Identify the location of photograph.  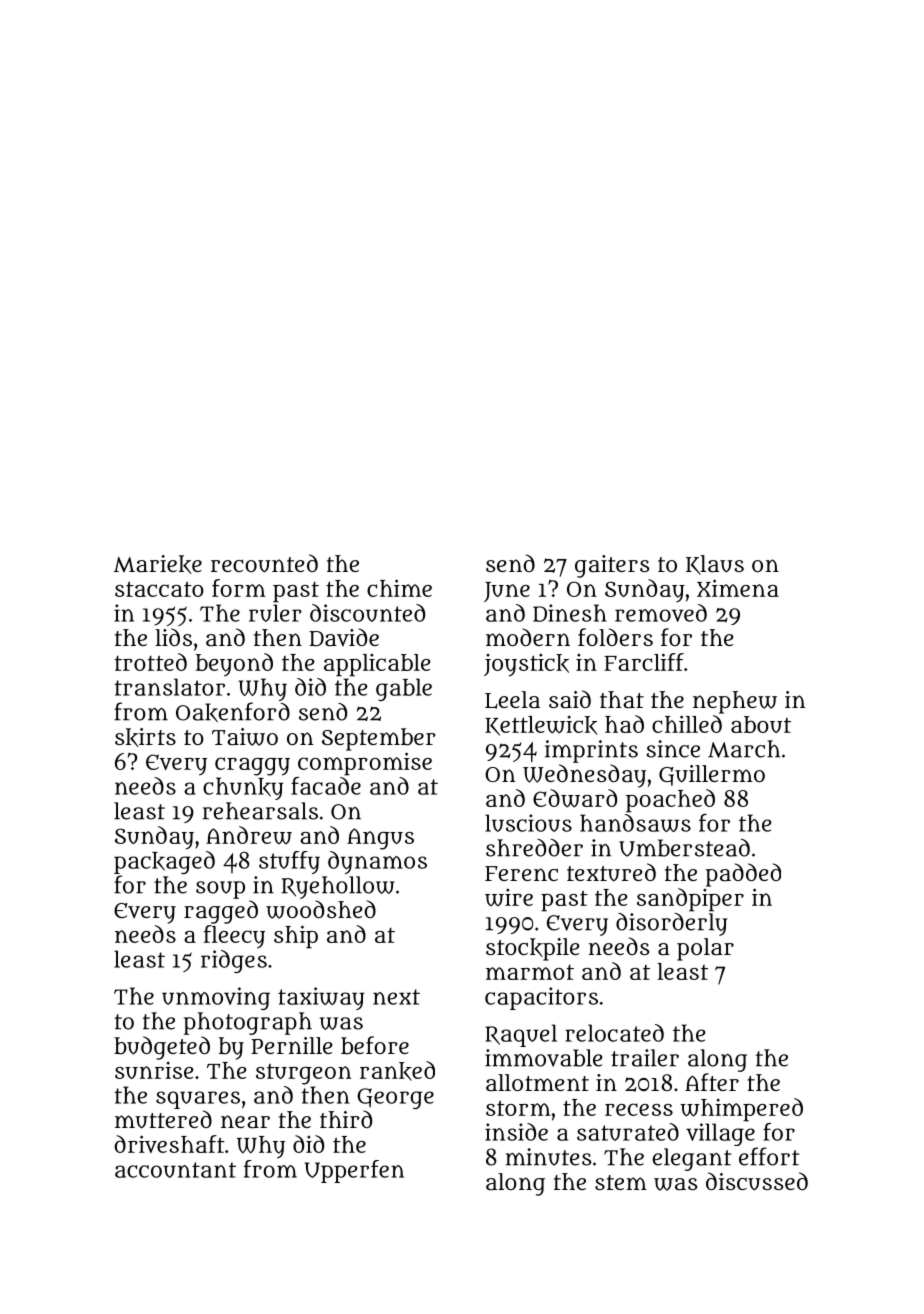
(248, 1023).
